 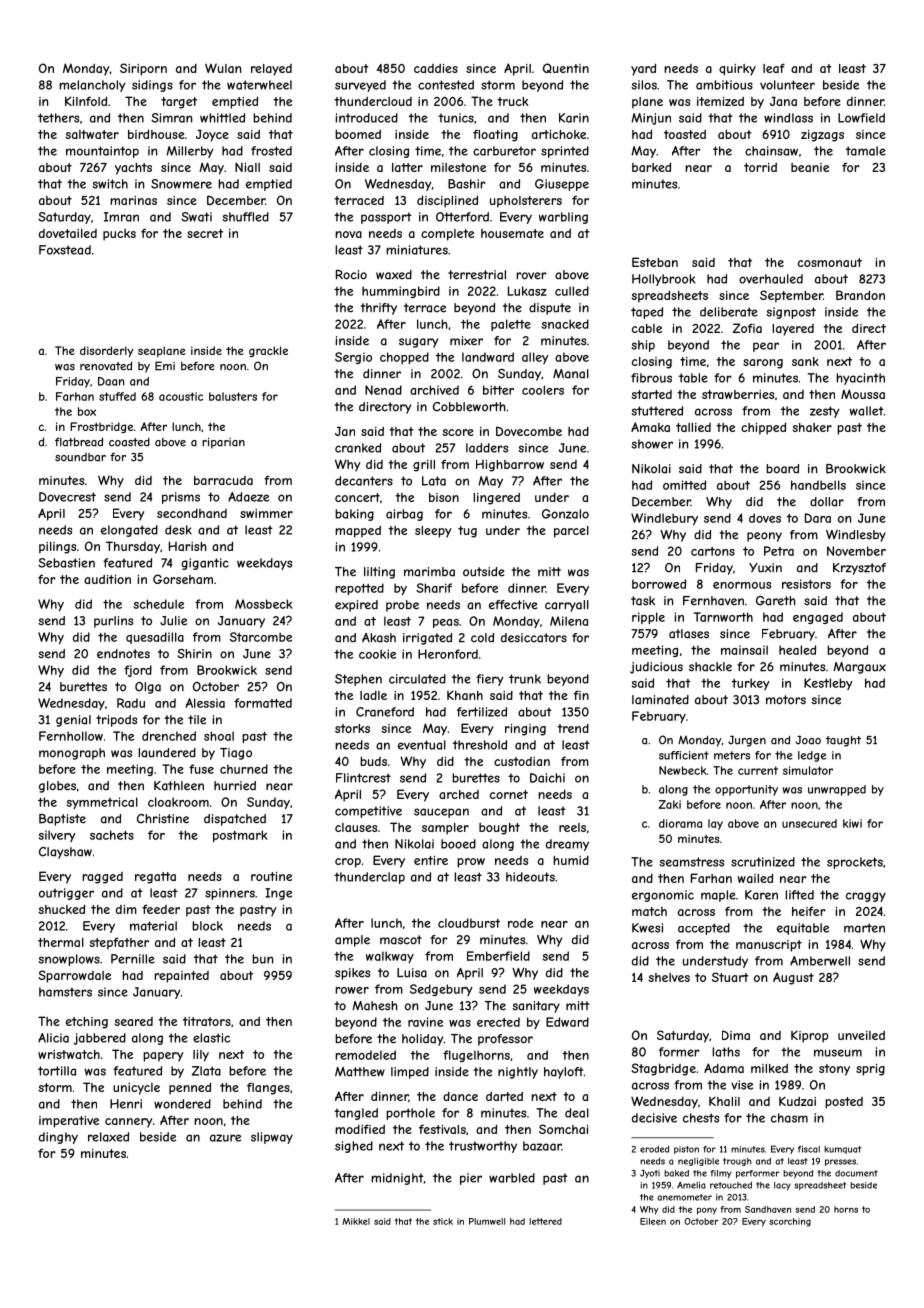 What do you see at coordinates (863, 394) in the screenshot?
I see `Moussa` at bounding box center [863, 394].
